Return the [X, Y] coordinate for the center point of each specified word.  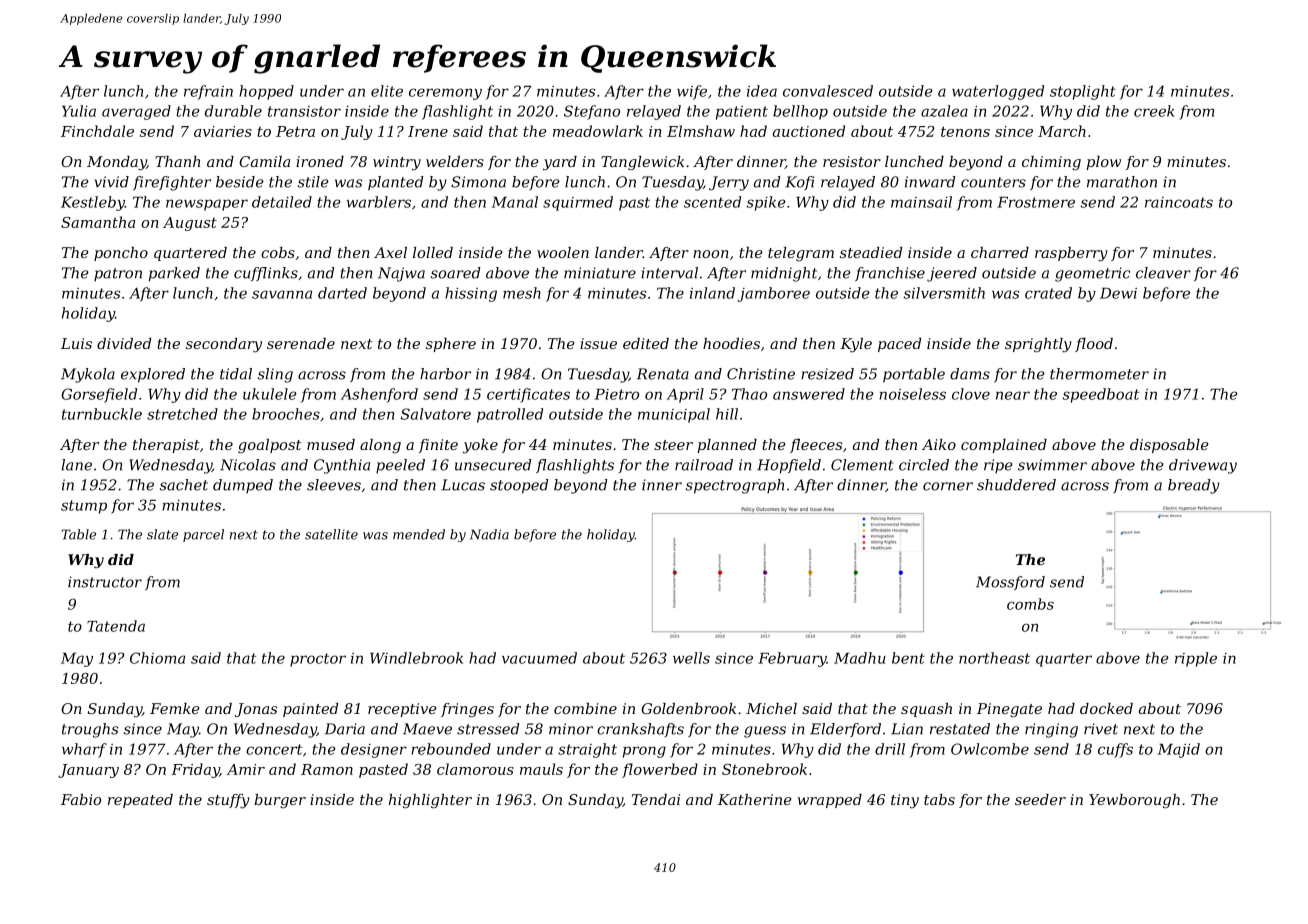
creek [1154, 111]
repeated [140, 801]
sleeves [334, 485]
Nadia [489, 534]
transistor [304, 111]
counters [993, 182]
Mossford [1010, 583]
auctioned [809, 131]
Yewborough [1134, 801]
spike [766, 203]
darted [342, 293]
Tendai [656, 799]
